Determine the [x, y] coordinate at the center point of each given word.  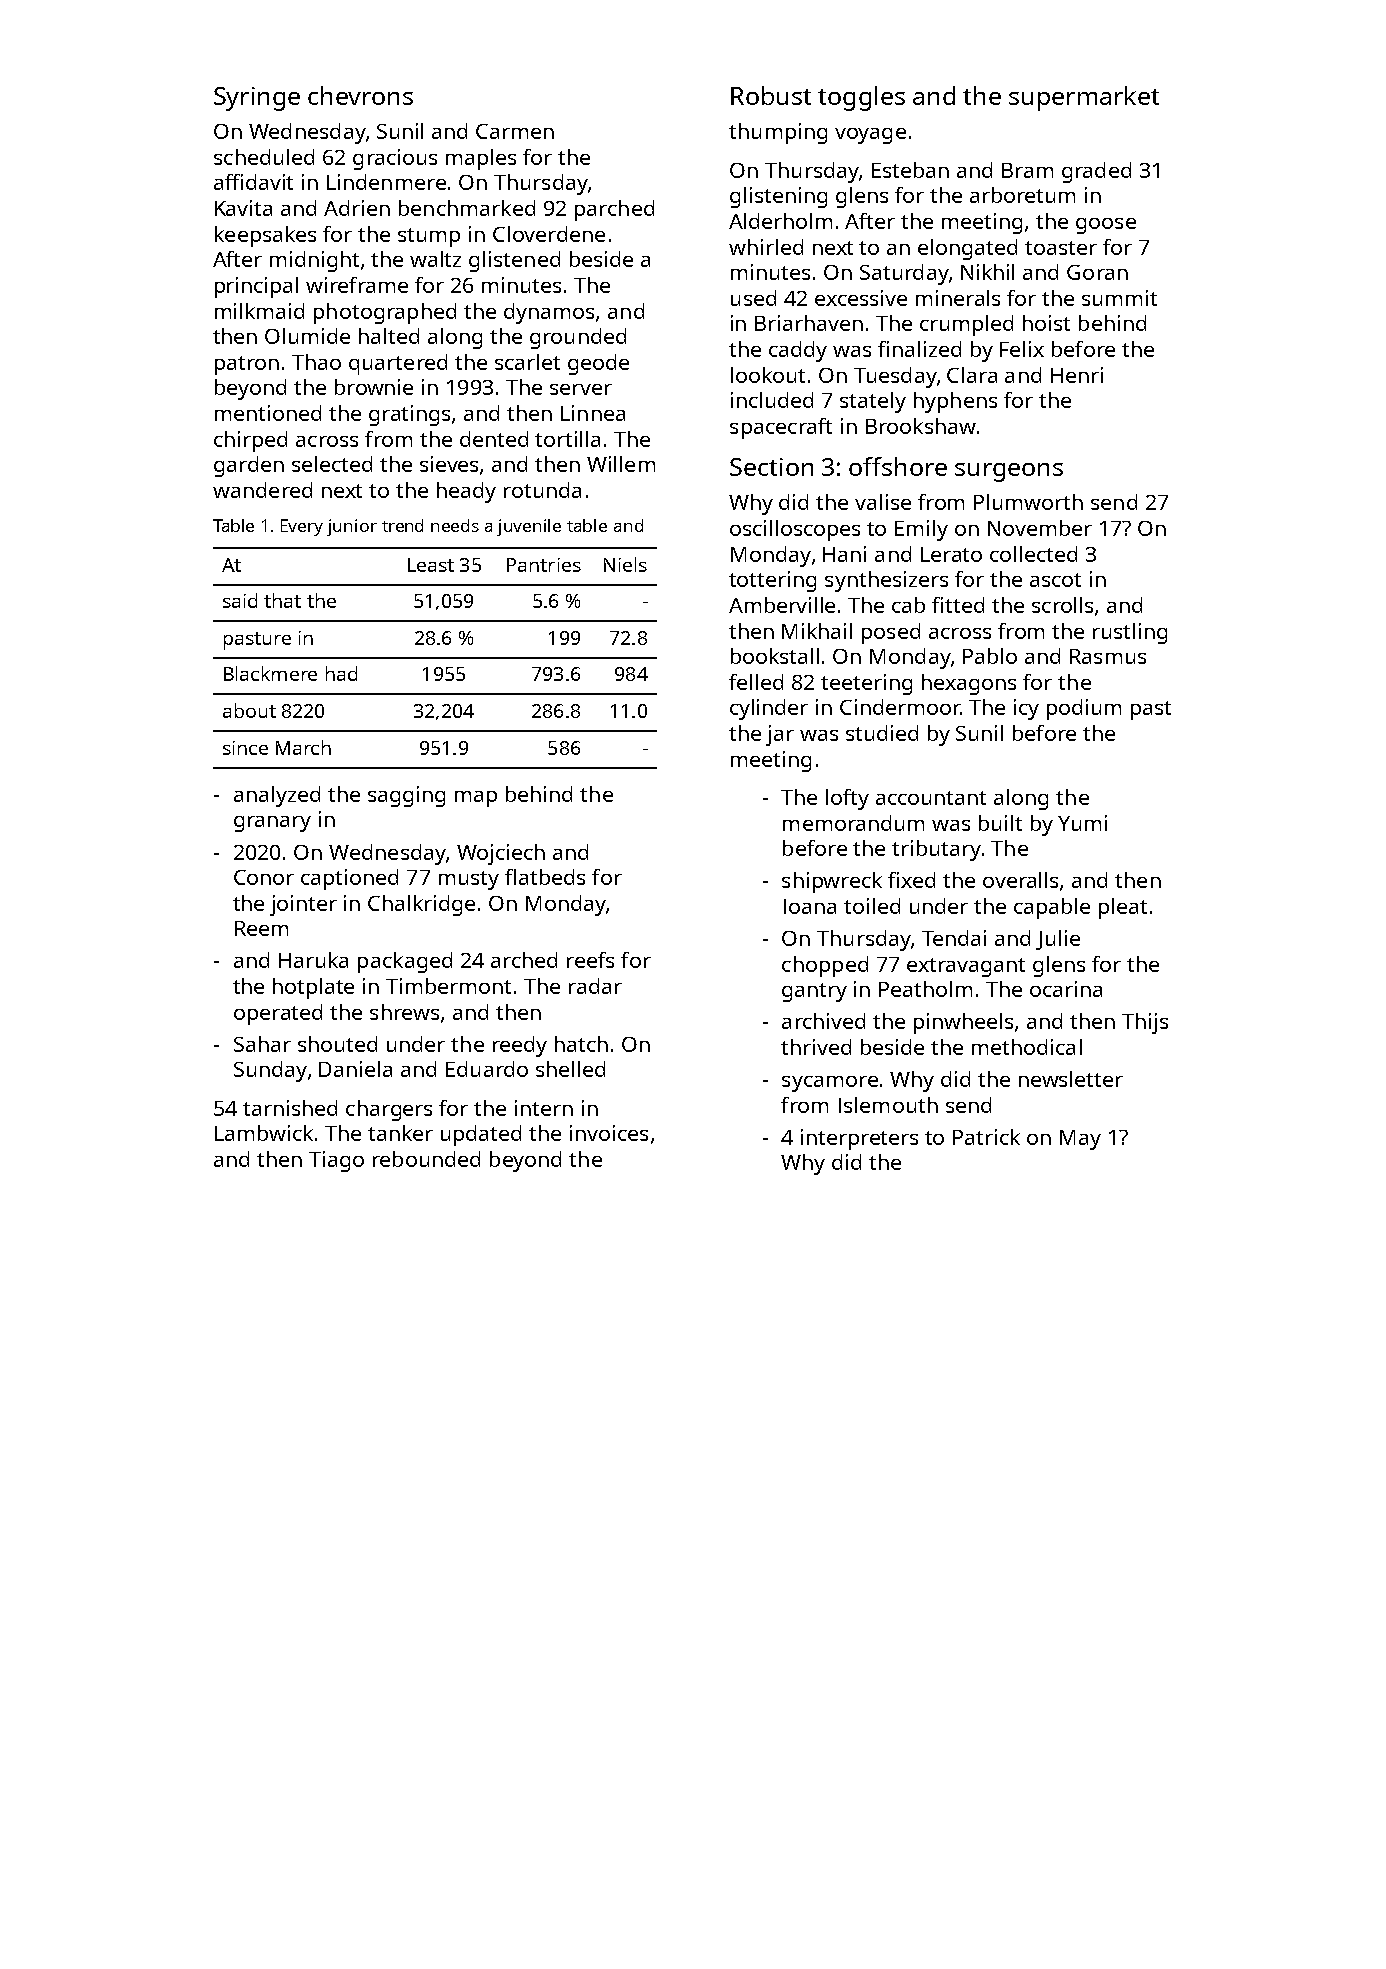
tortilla [567, 439]
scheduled [264, 157]
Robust [771, 95]
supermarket [1084, 98]
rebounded [426, 1159]
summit [1119, 298]
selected [332, 464]
